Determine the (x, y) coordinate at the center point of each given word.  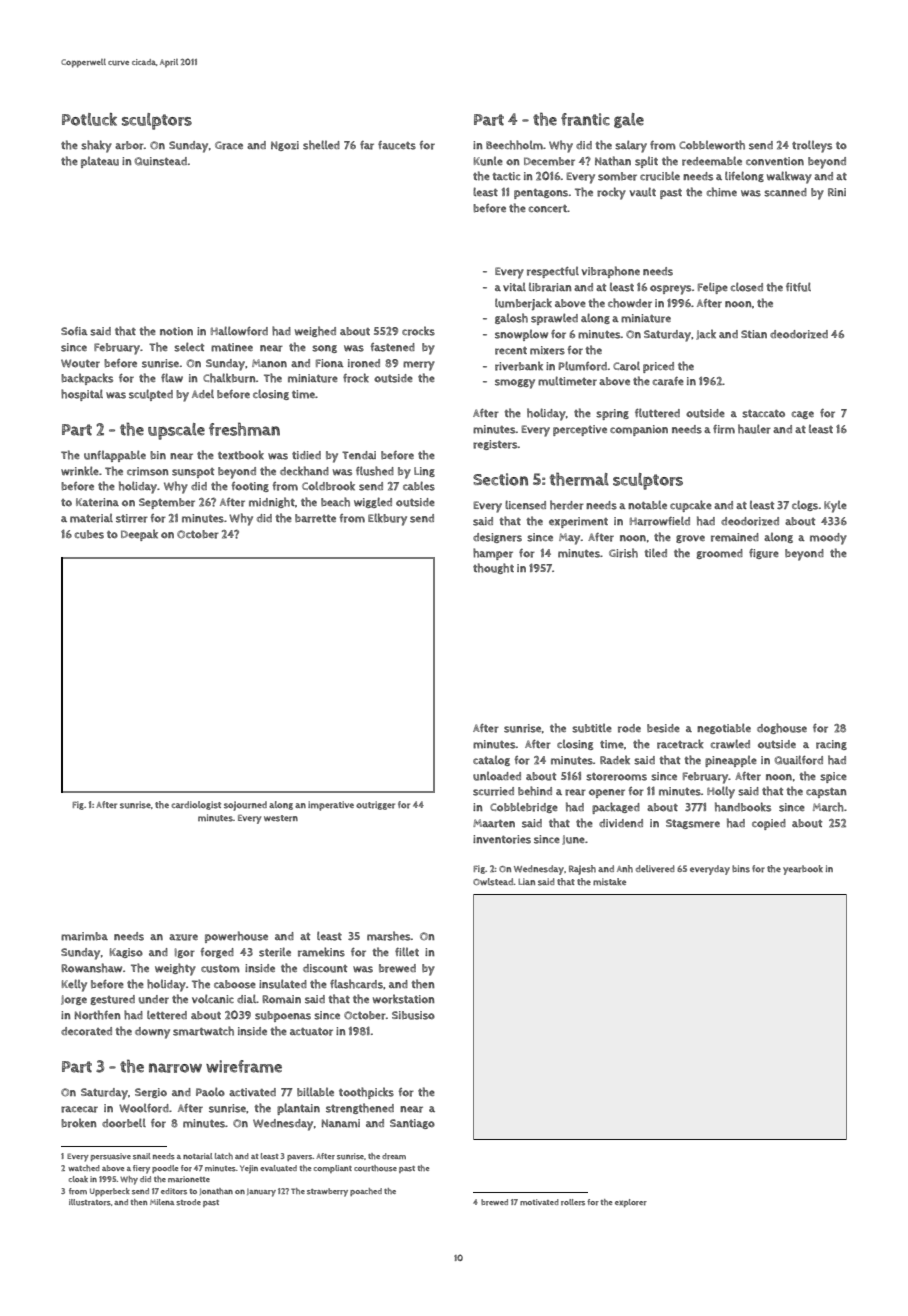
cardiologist (196, 805)
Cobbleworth (712, 145)
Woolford (144, 1108)
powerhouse (236, 937)
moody (828, 539)
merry (419, 366)
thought (493, 568)
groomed (719, 554)
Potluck (89, 119)
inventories (502, 839)
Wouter (80, 363)
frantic (585, 119)
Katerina (97, 502)
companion (639, 430)
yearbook (803, 870)
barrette (315, 518)
